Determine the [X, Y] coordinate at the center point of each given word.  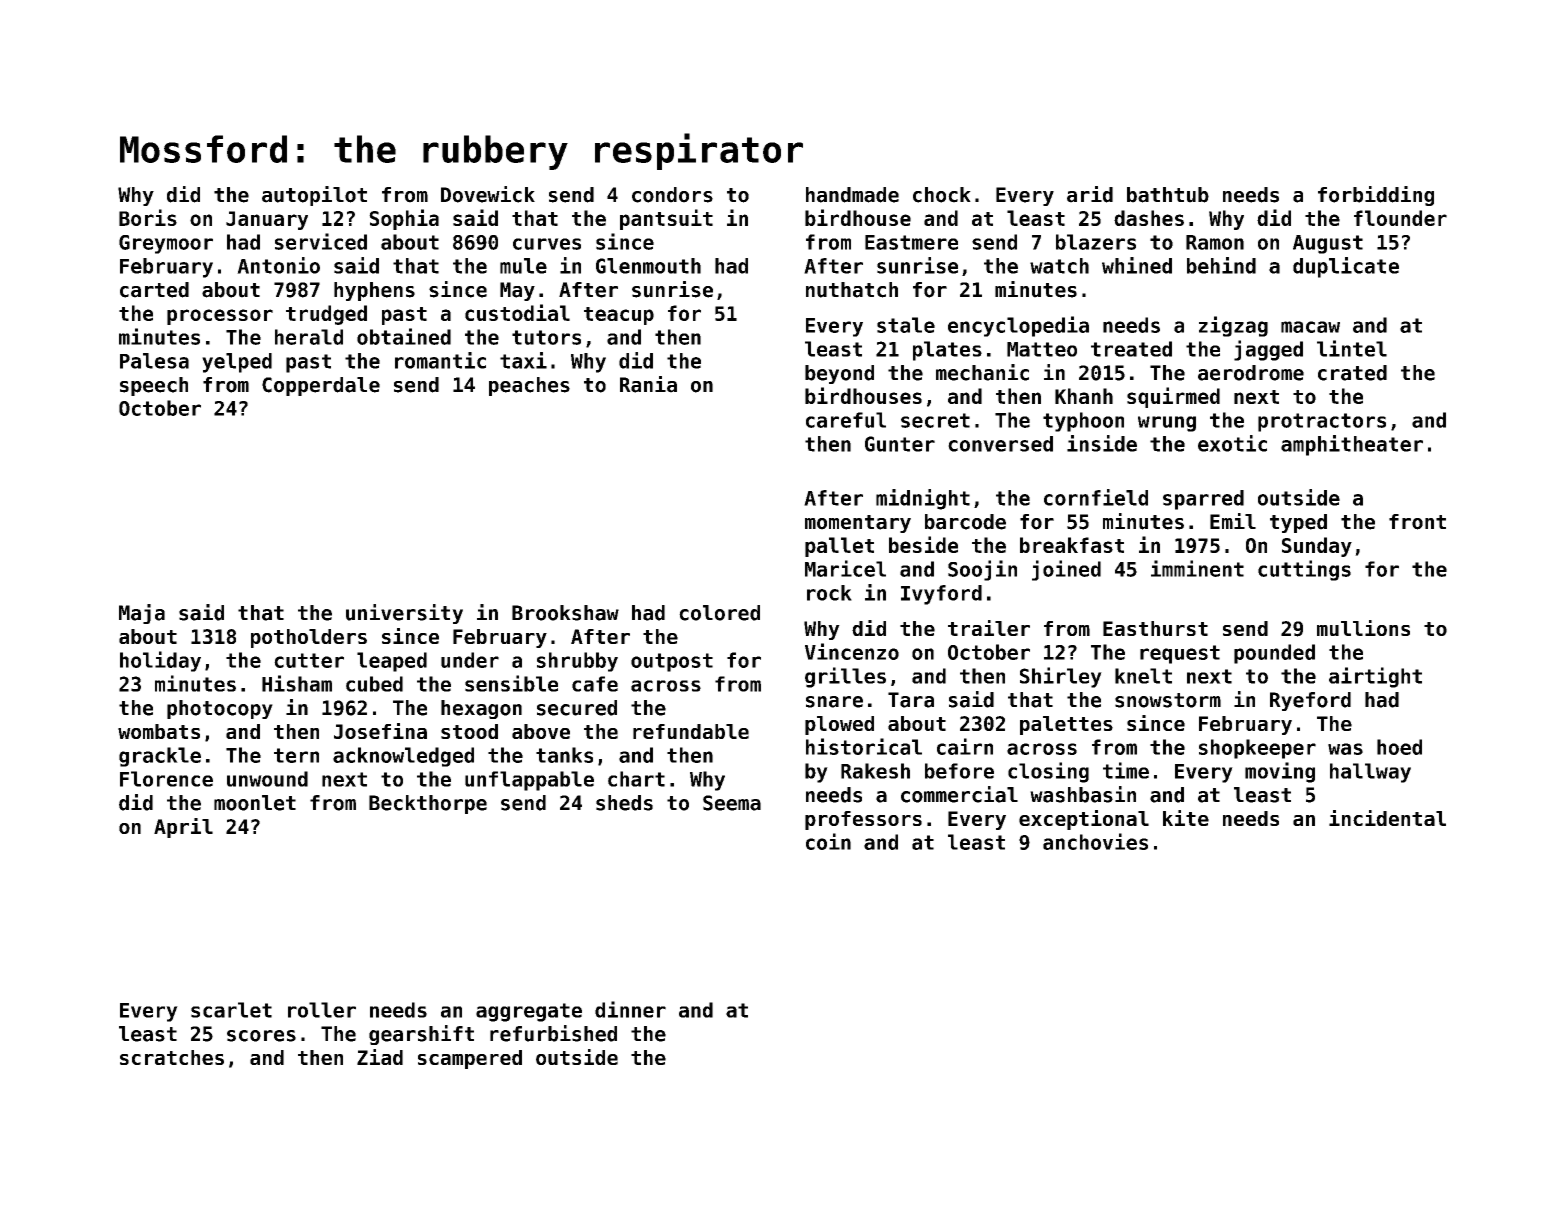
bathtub [1168, 195]
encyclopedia [1018, 326]
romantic [440, 360]
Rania [648, 384]
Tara [911, 700]
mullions [1363, 628]
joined [1066, 570]
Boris [148, 217]
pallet [839, 547]
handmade [852, 195]
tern [296, 755]
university [404, 614]
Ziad [380, 1057]
